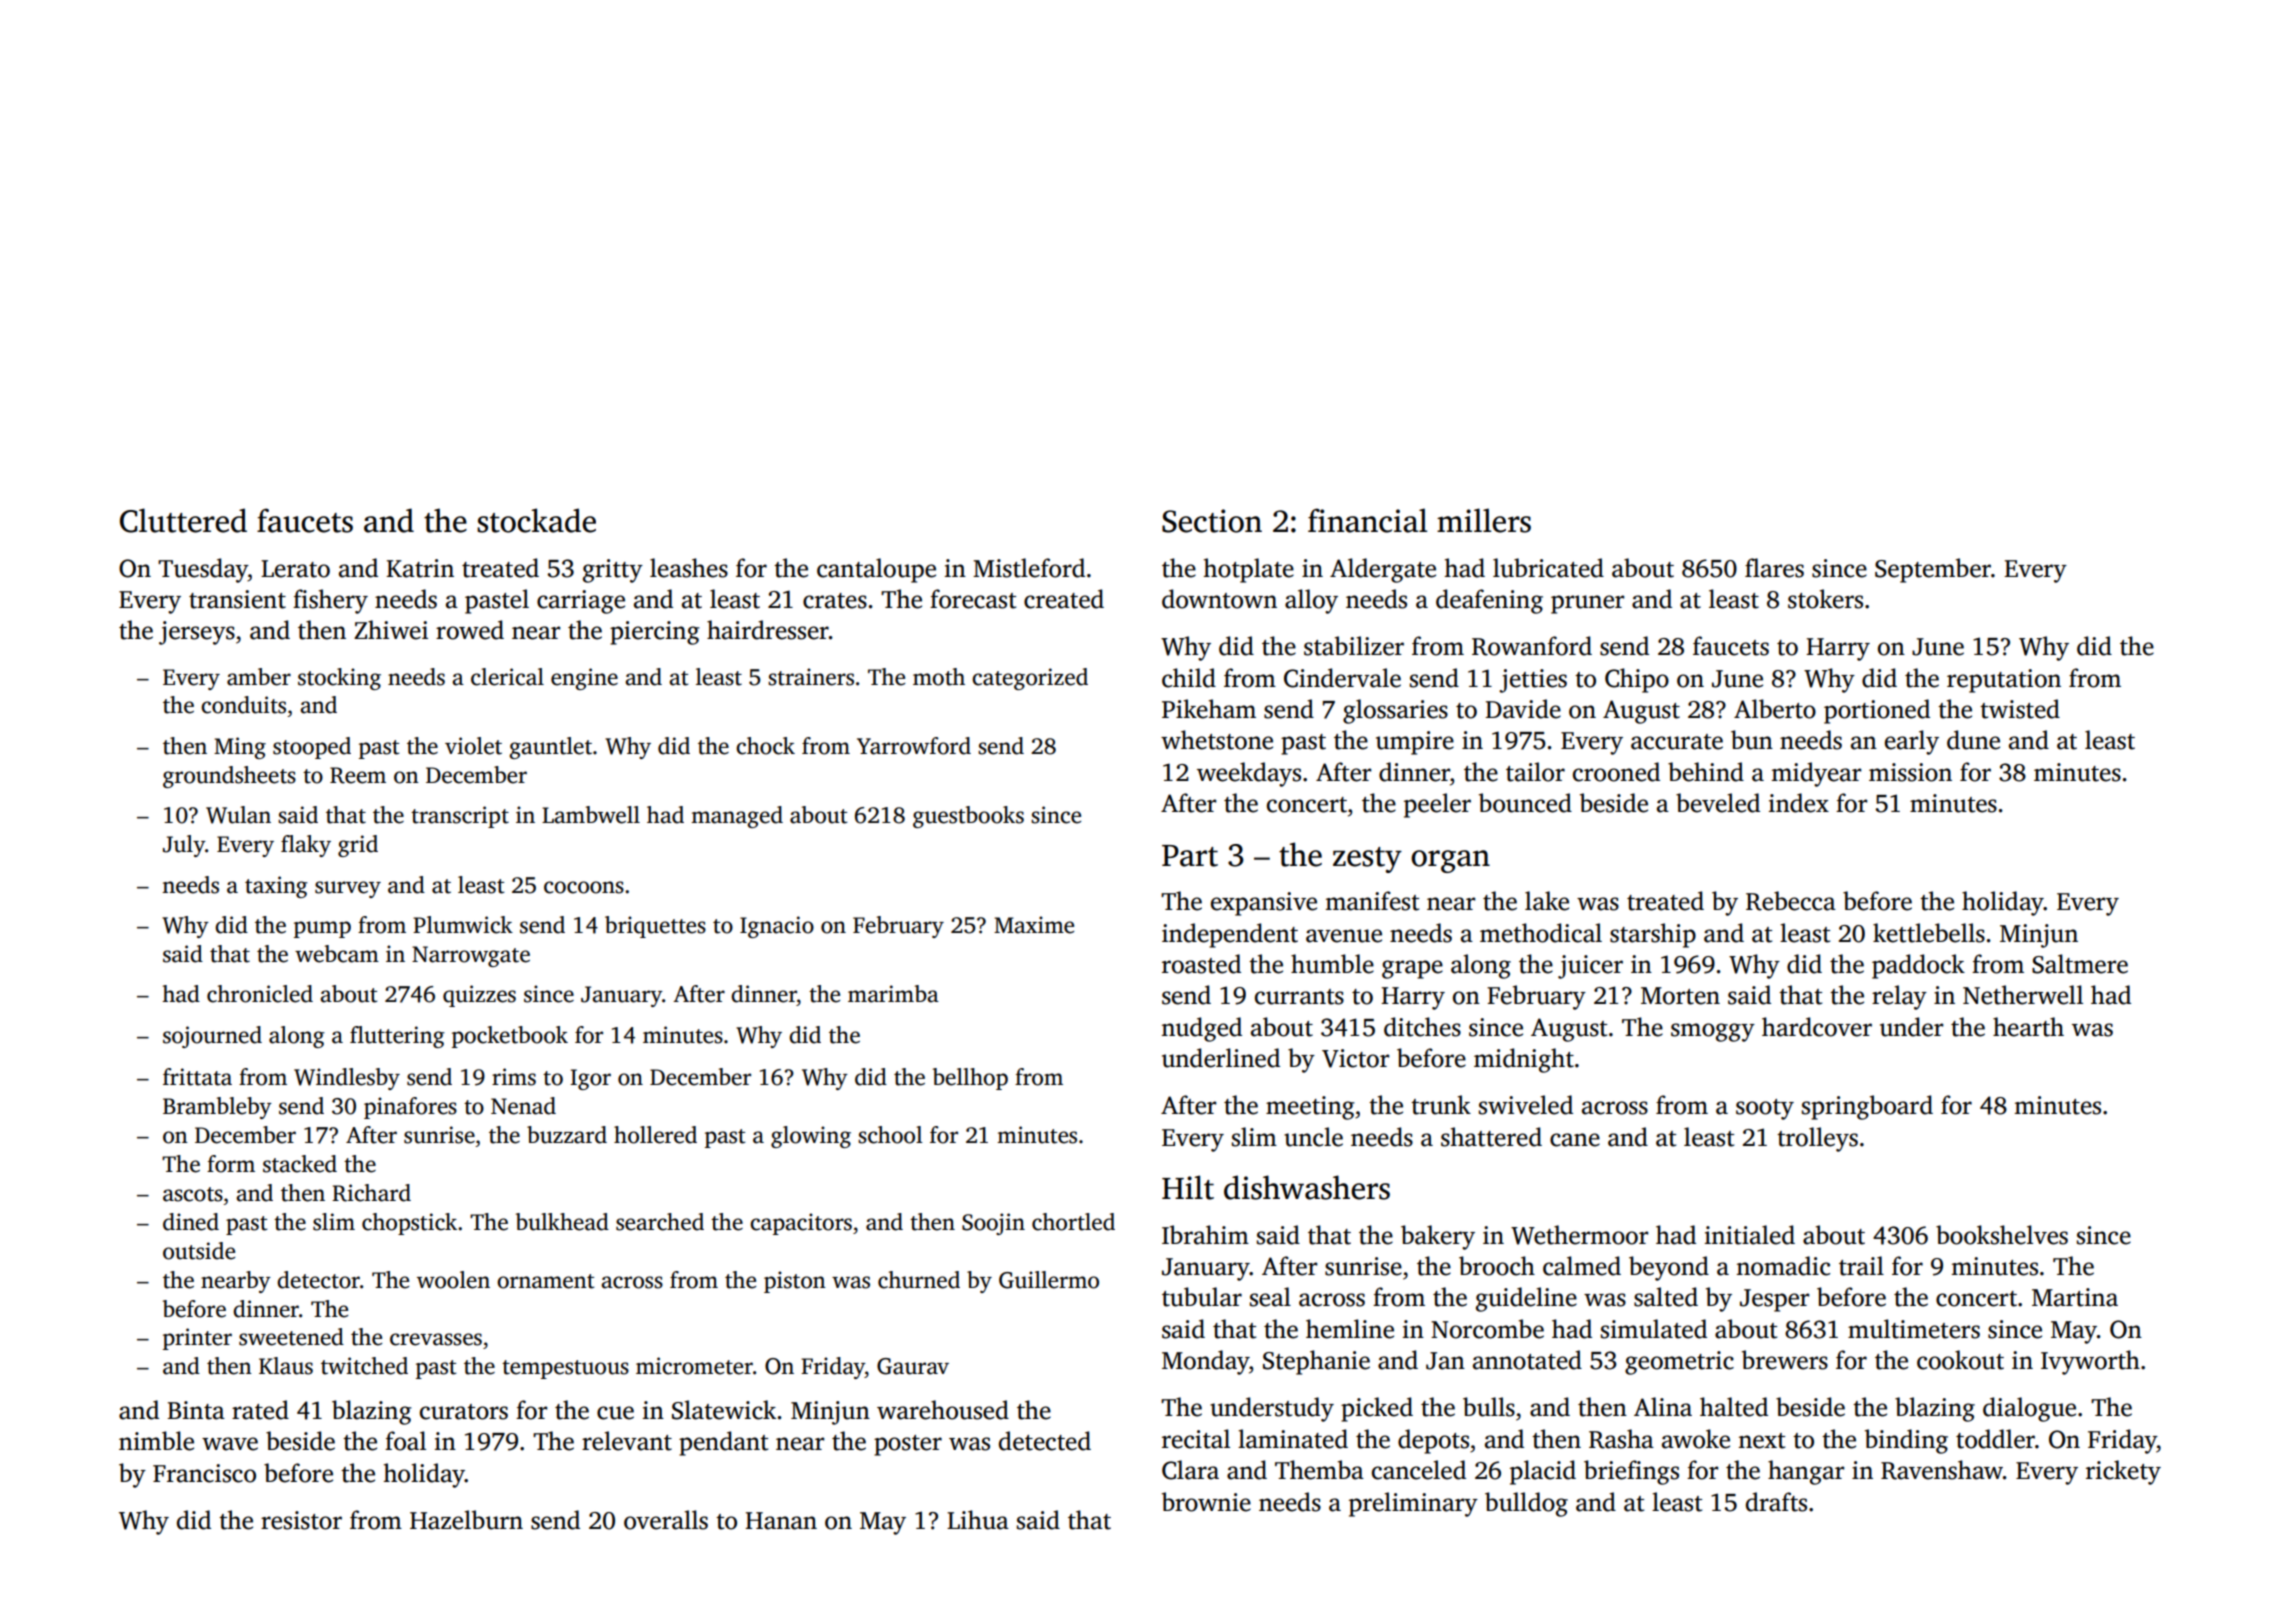 This screenshot has width=2282, height=1614. What do you see at coordinates (358, 775) in the screenshot?
I see `Reem` at bounding box center [358, 775].
